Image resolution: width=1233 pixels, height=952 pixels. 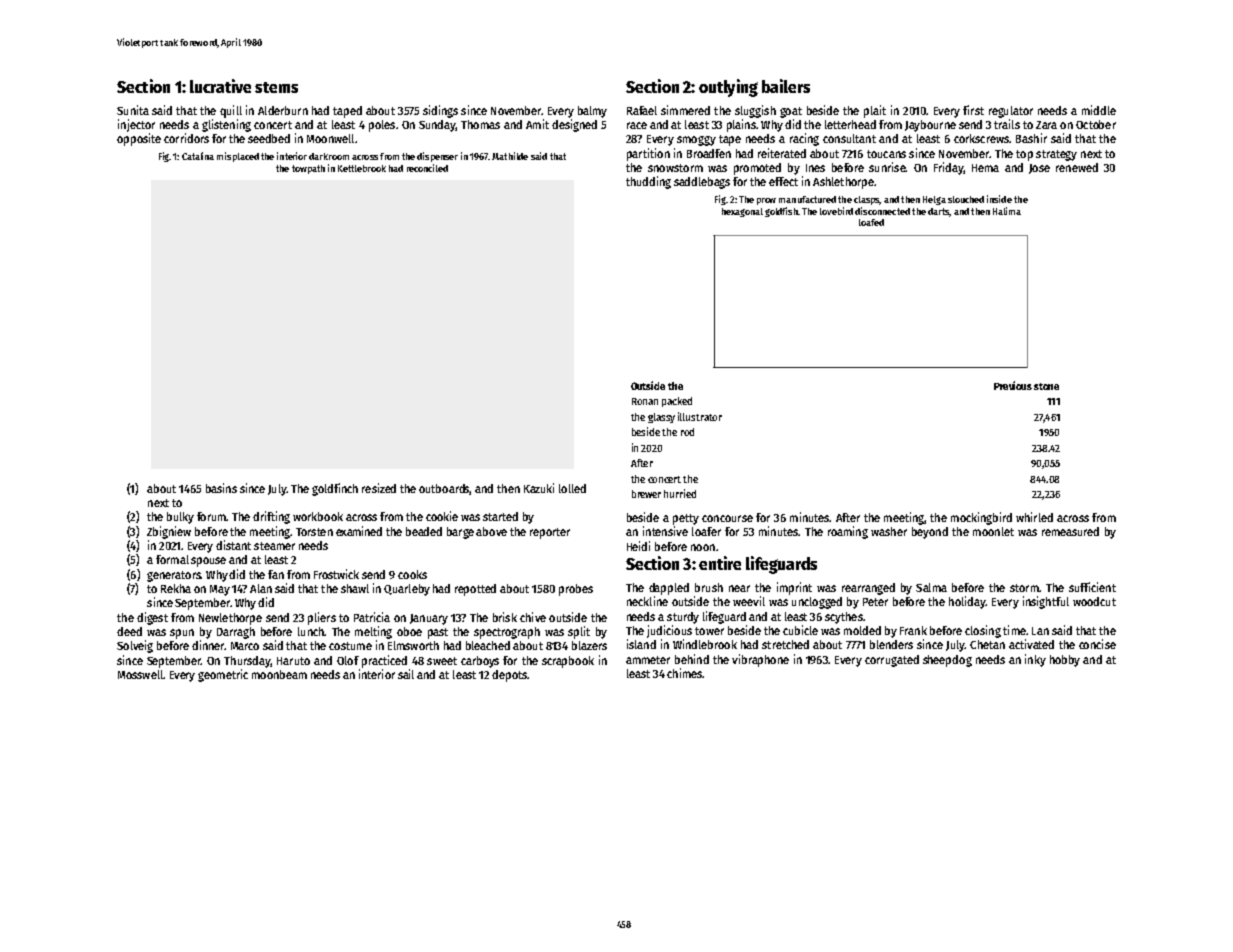 I want to click on Previous, so click(x=1013, y=385).
